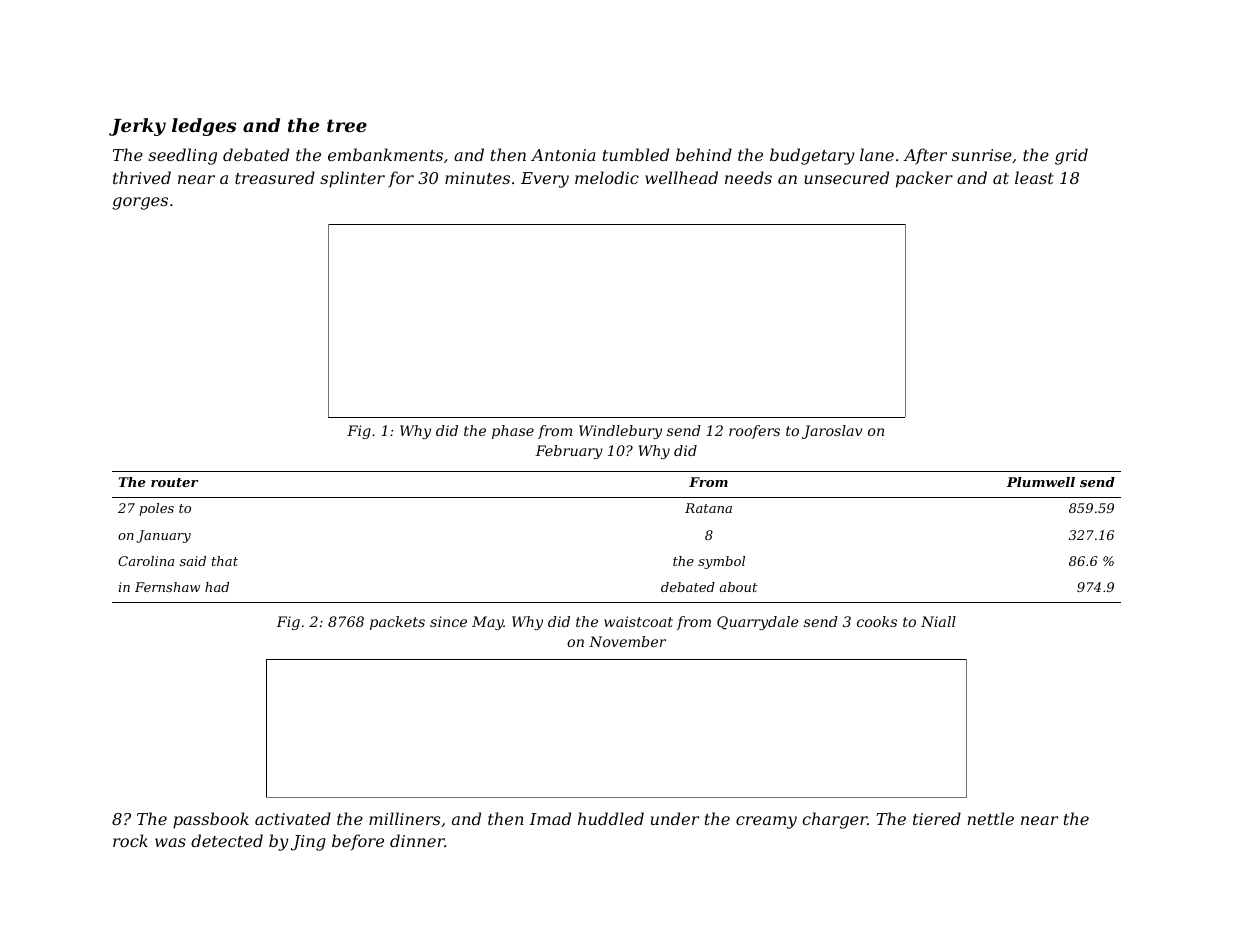  What do you see at coordinates (569, 452) in the screenshot?
I see `February` at bounding box center [569, 452].
